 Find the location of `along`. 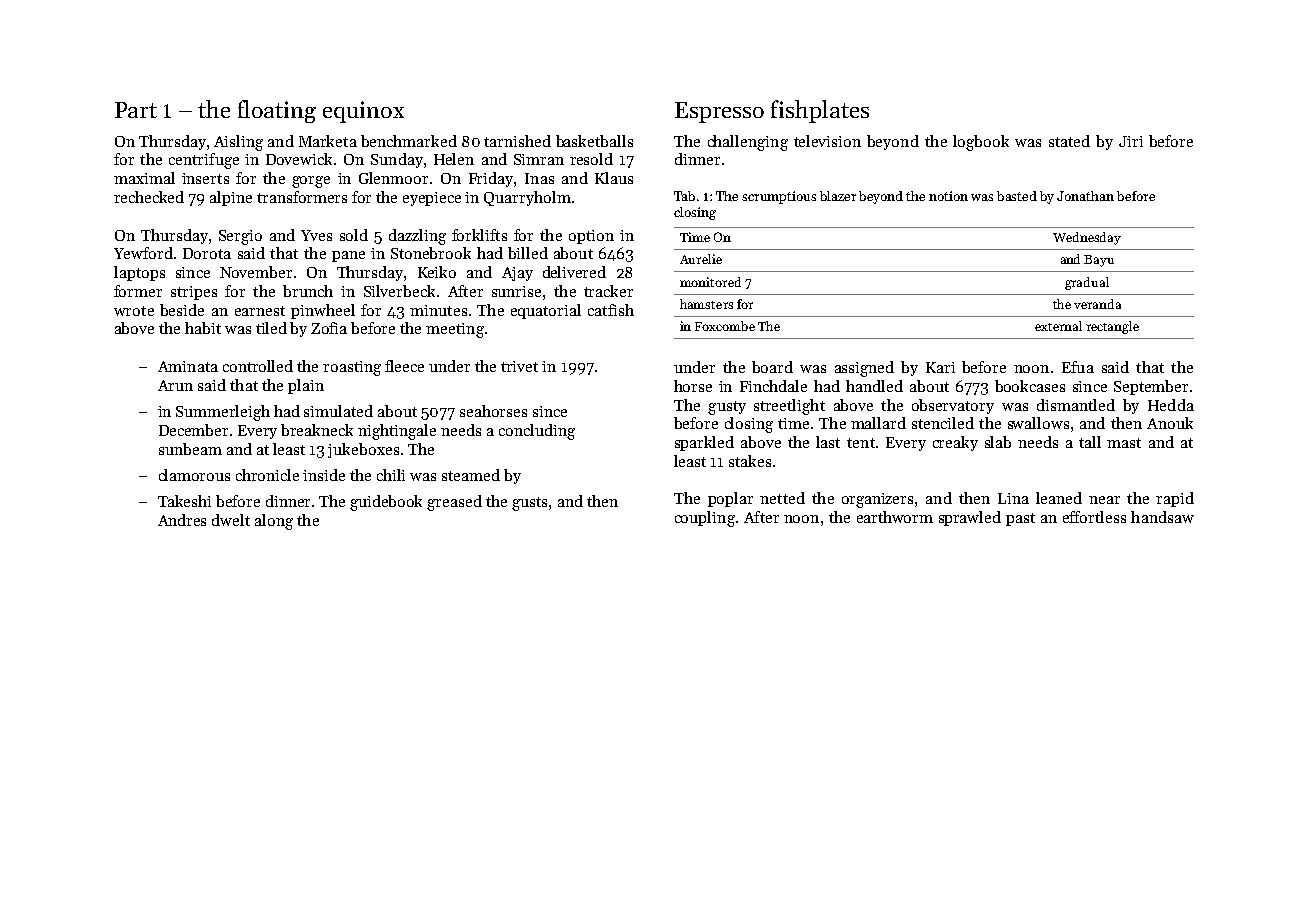

along is located at coordinates (274, 522).
